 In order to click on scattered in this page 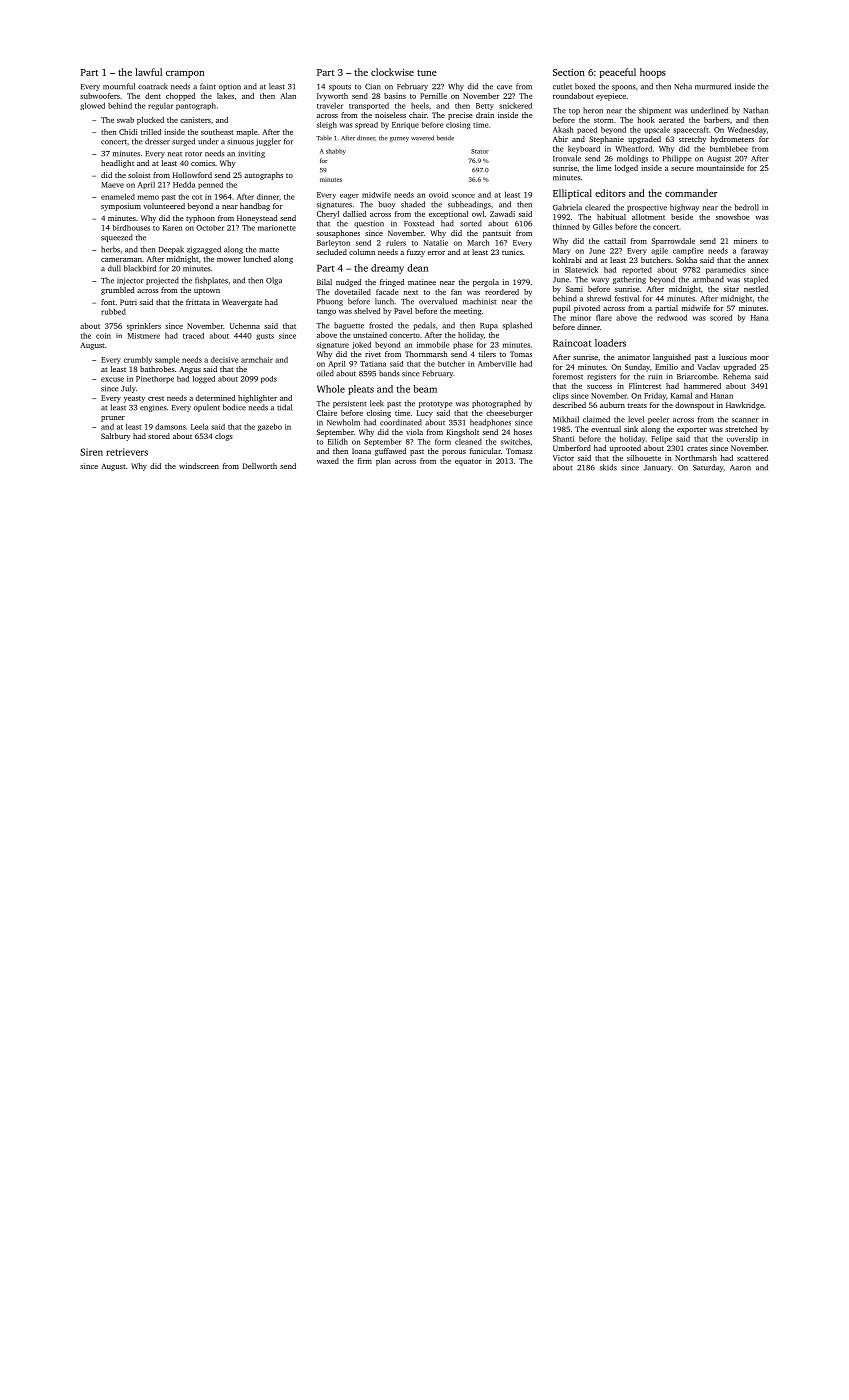, I will do `click(752, 458)`.
